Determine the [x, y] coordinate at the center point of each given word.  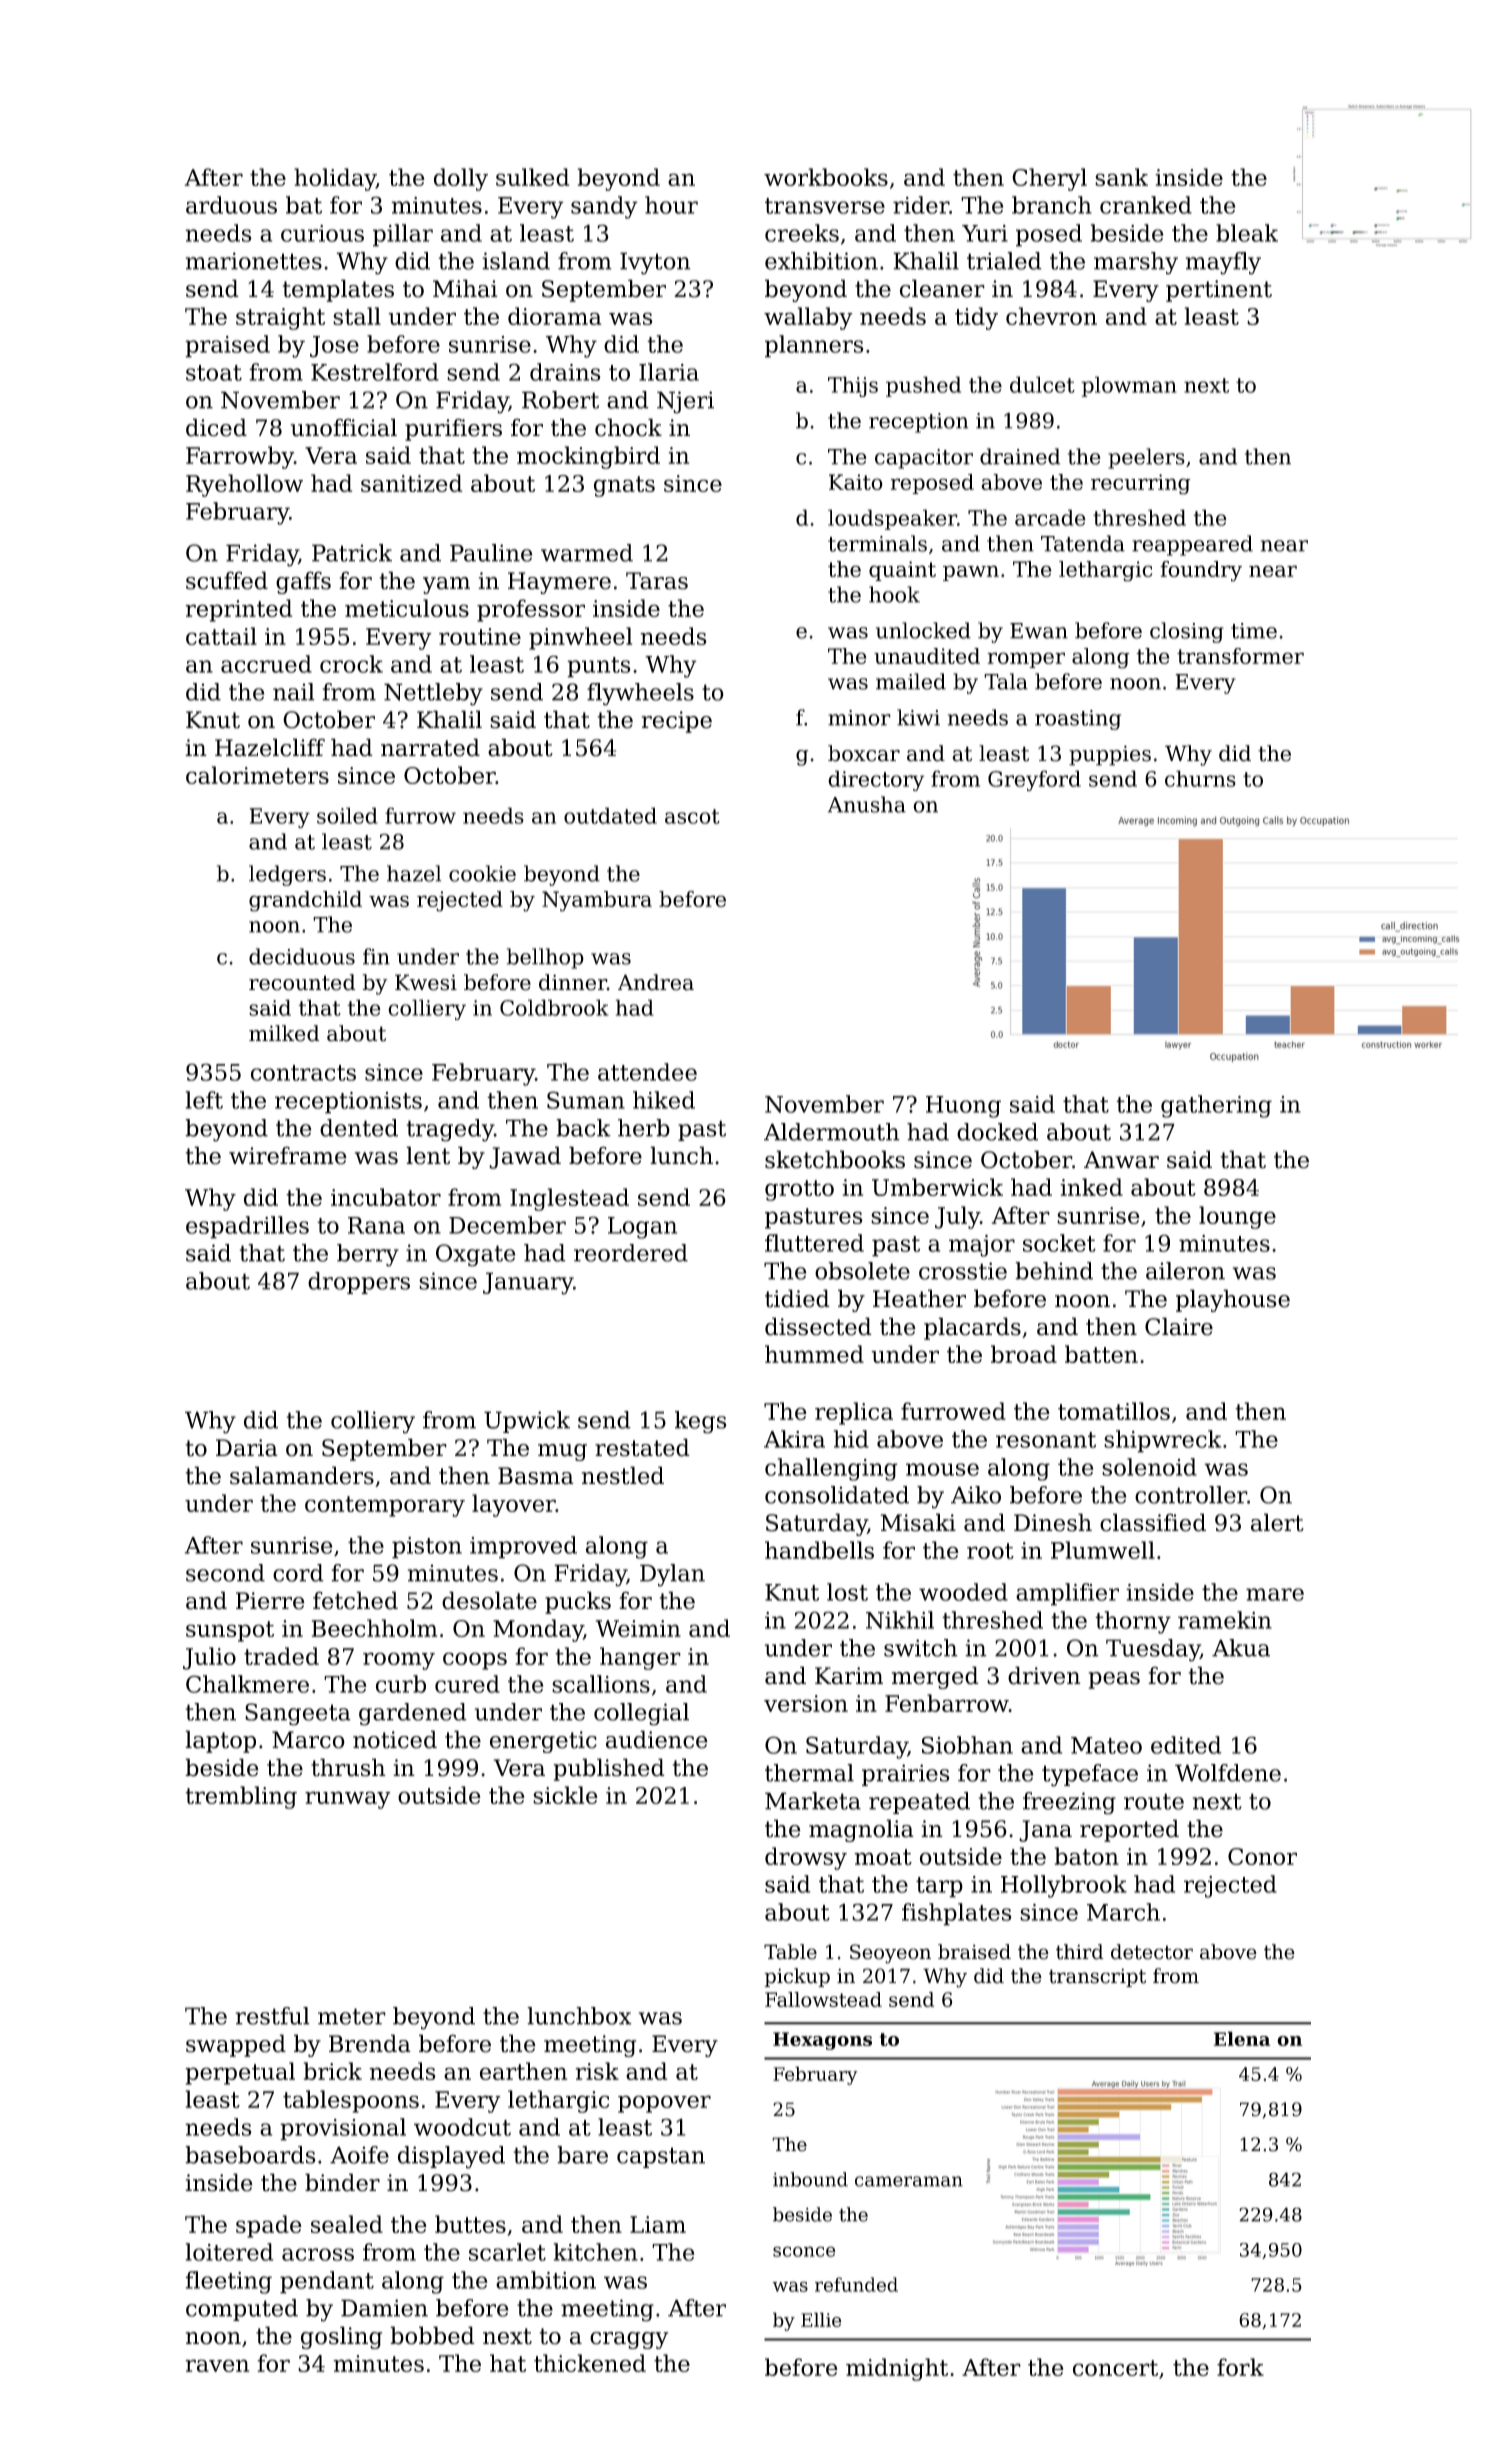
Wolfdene [1228, 1773]
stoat [214, 373]
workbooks [826, 177]
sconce [804, 2251]
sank [1121, 177]
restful [273, 2016]
